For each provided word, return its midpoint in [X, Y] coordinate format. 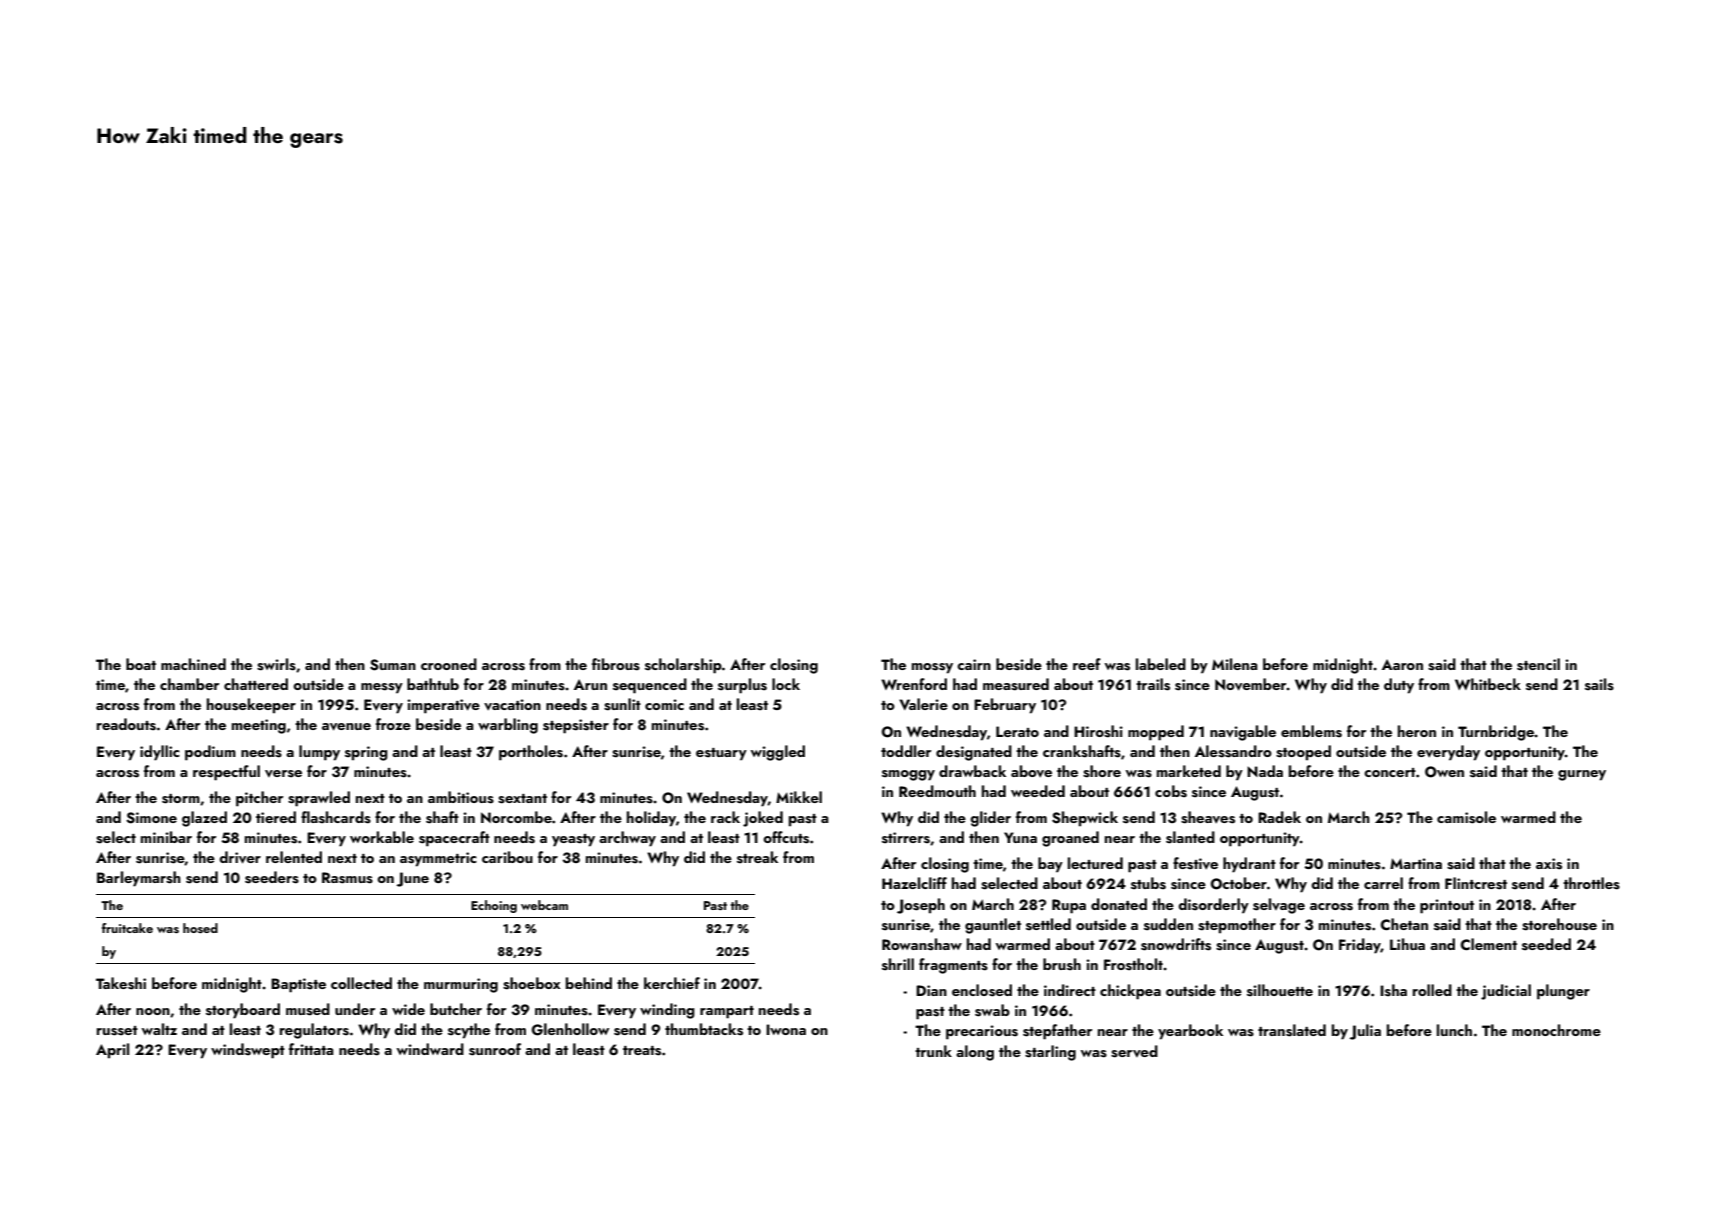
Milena [1235, 664]
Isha [1393, 990]
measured [1016, 684]
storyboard [243, 1011]
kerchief [672, 983]
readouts [126, 724]
